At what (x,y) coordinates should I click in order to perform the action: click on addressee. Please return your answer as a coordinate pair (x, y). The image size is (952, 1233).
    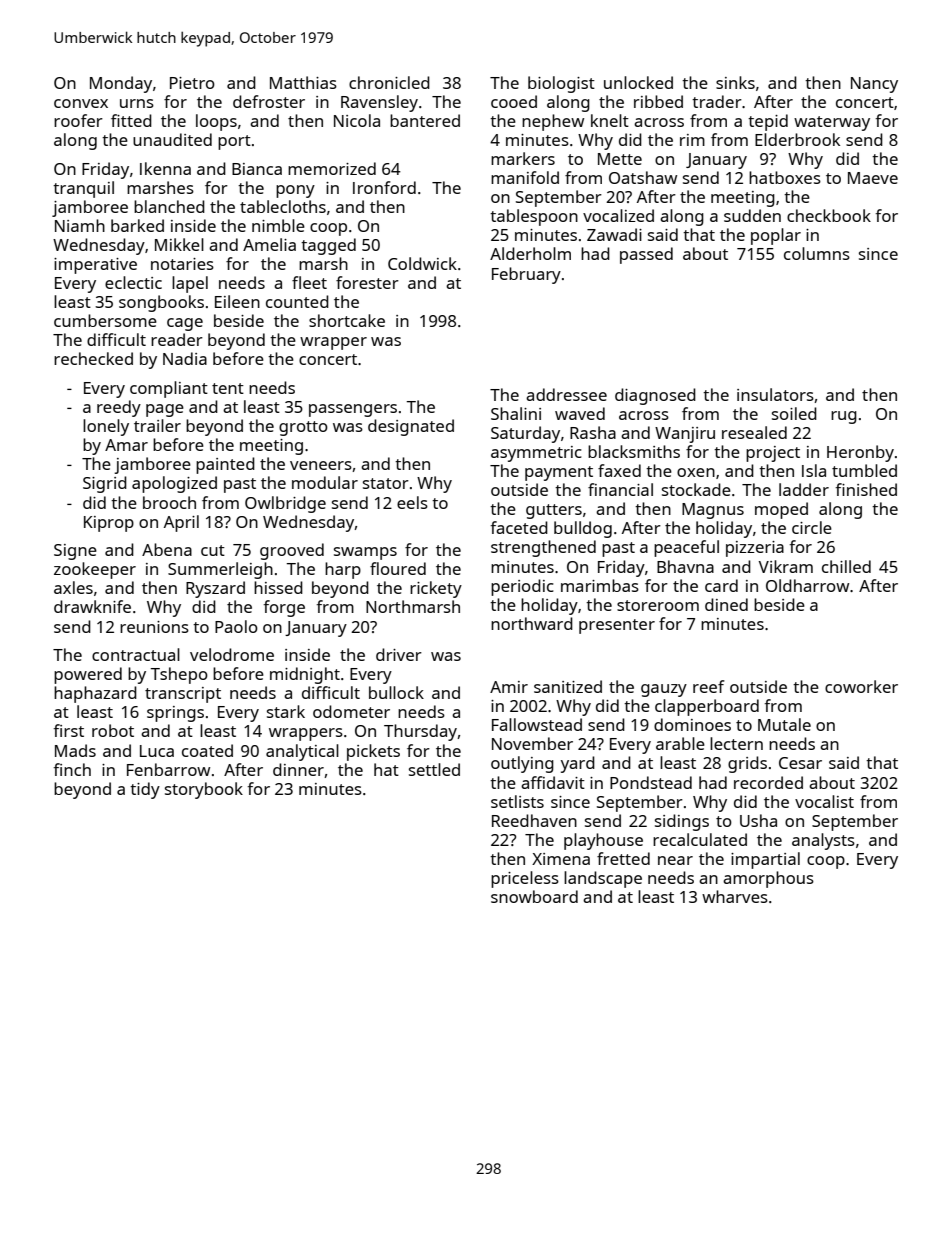
    Looking at the image, I should click on (566, 394).
